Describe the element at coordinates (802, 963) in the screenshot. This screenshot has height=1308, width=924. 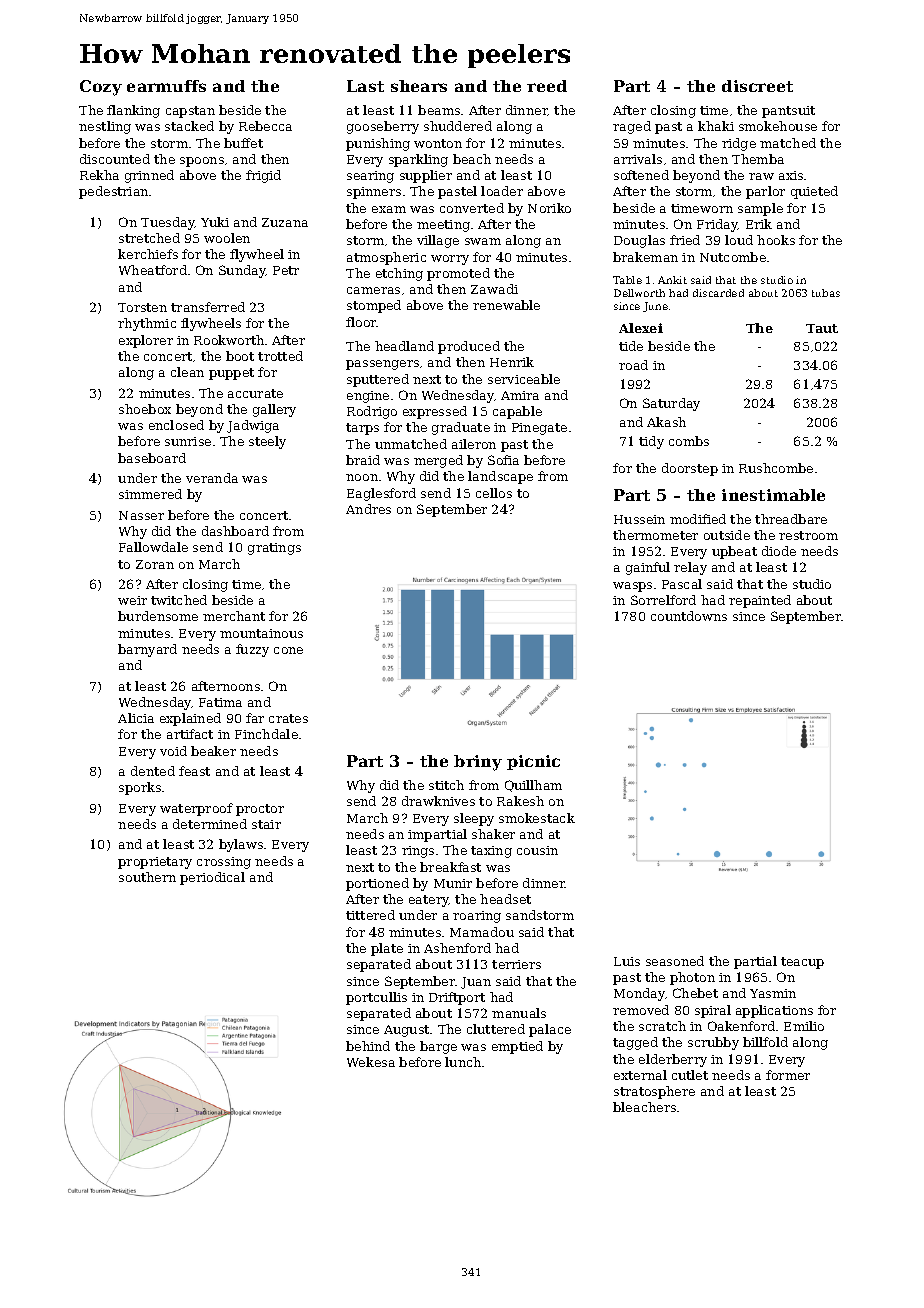
I see `teacup` at that location.
